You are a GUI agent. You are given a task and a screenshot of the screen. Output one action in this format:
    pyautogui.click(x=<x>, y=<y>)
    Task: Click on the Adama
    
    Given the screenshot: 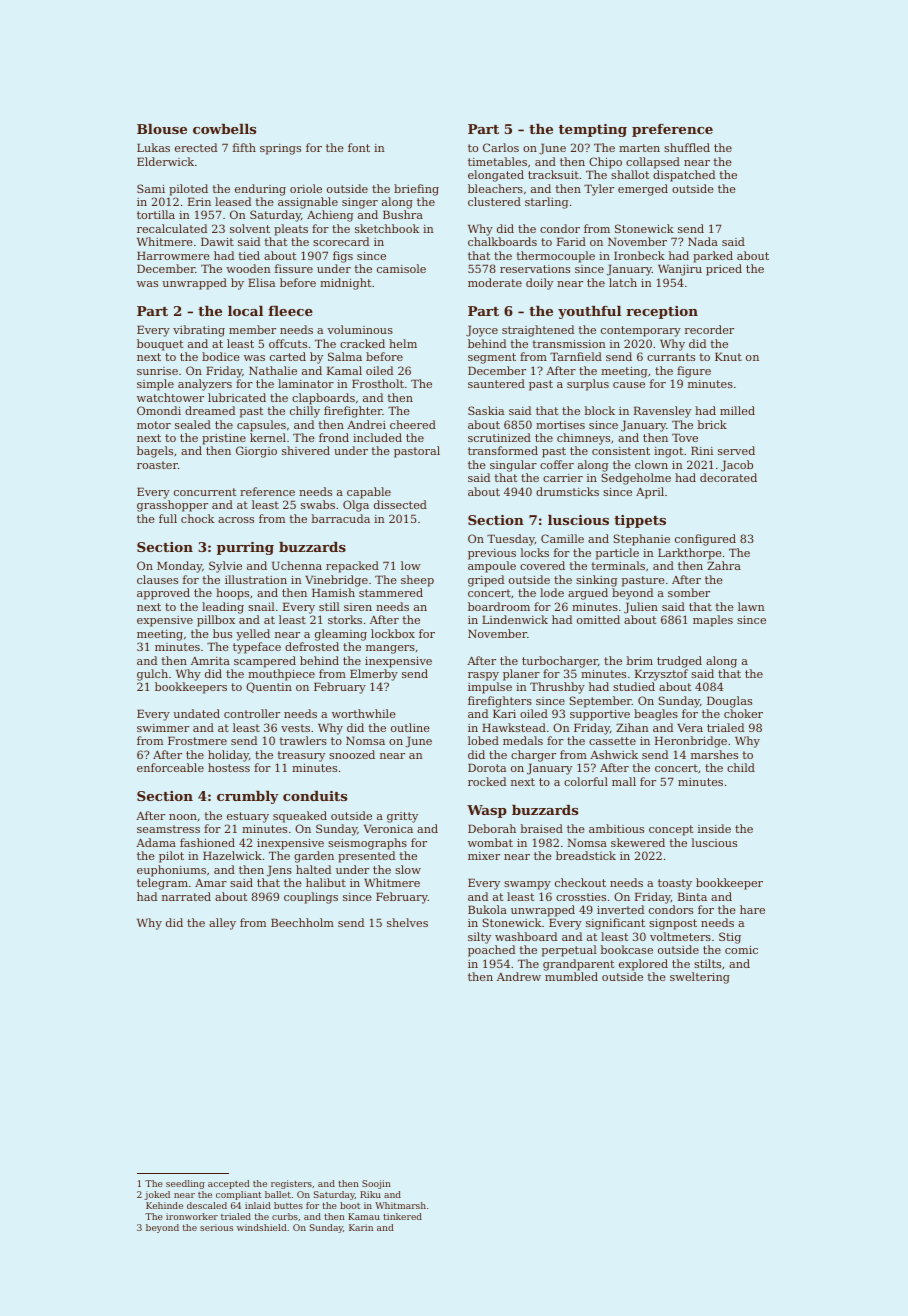 What is the action you would take?
    pyautogui.click(x=156, y=842)
